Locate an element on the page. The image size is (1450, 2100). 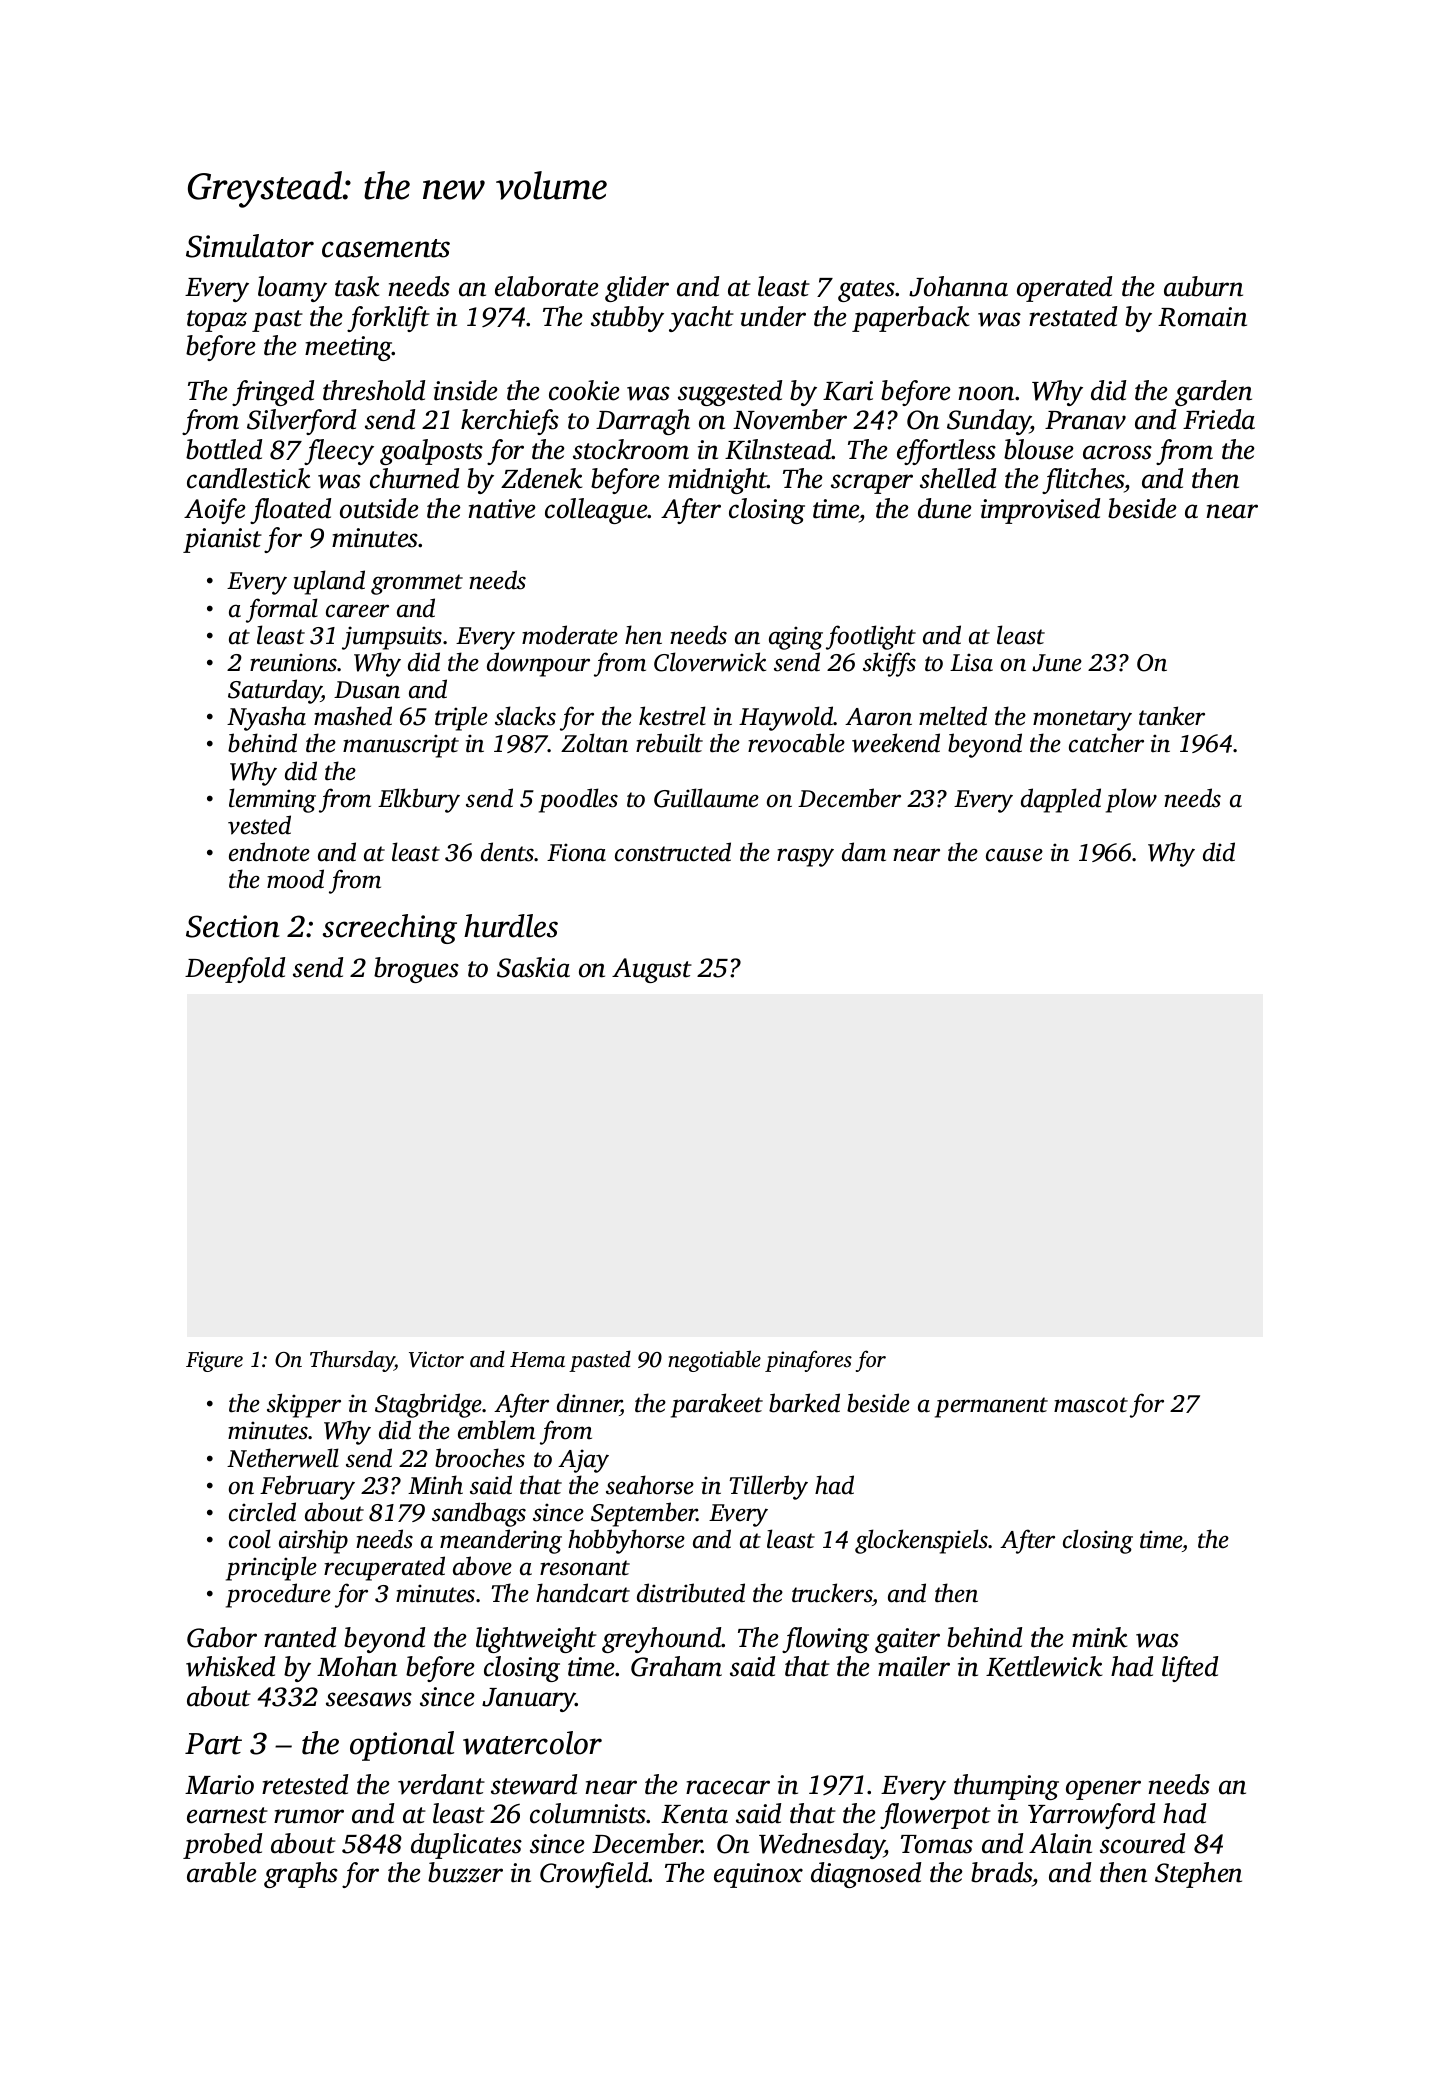
Hema is located at coordinates (537, 1359).
